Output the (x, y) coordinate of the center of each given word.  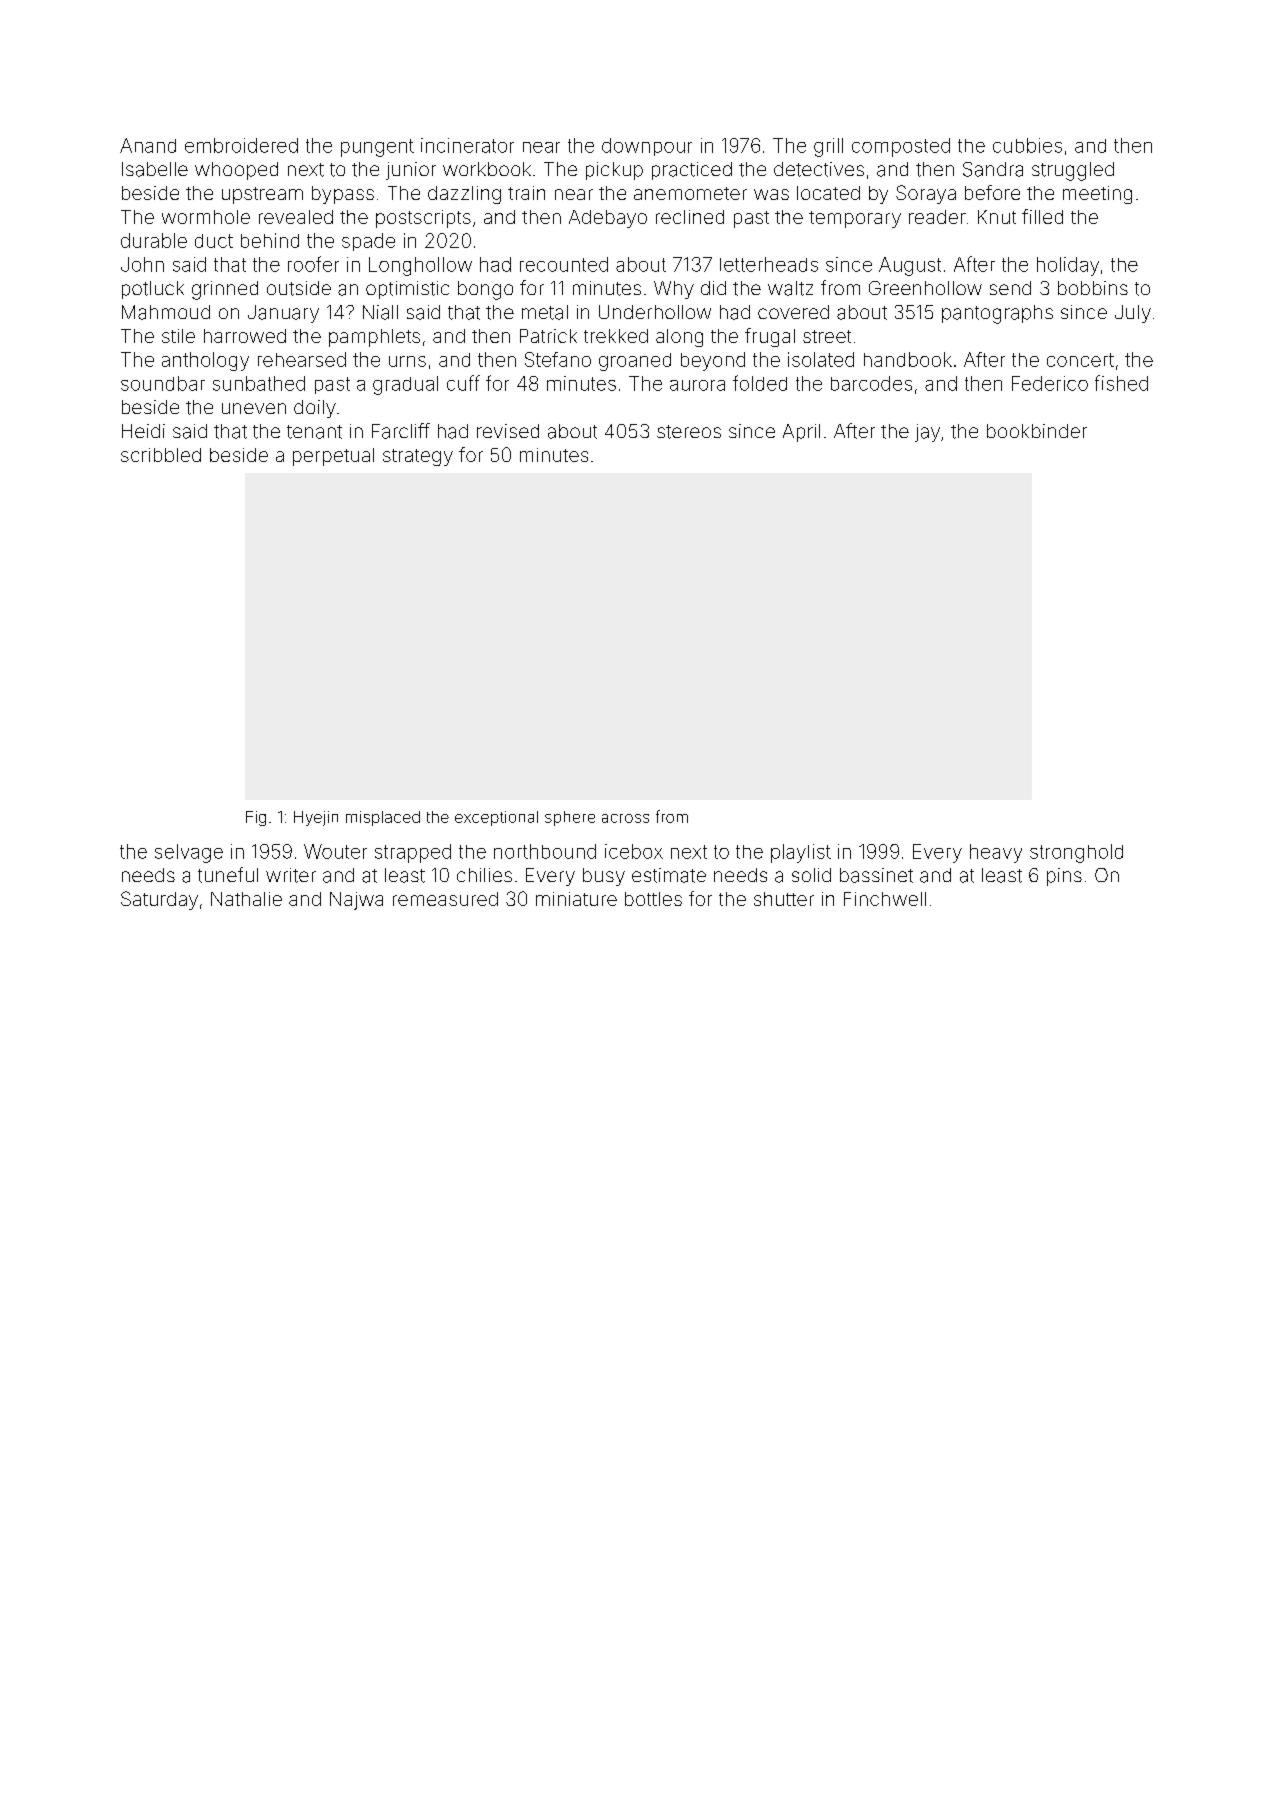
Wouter (335, 851)
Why (674, 290)
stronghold (1076, 853)
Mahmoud (166, 312)
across (625, 818)
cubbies (1027, 145)
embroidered (241, 145)
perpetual (333, 457)
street (827, 336)
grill (828, 147)
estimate (669, 875)
